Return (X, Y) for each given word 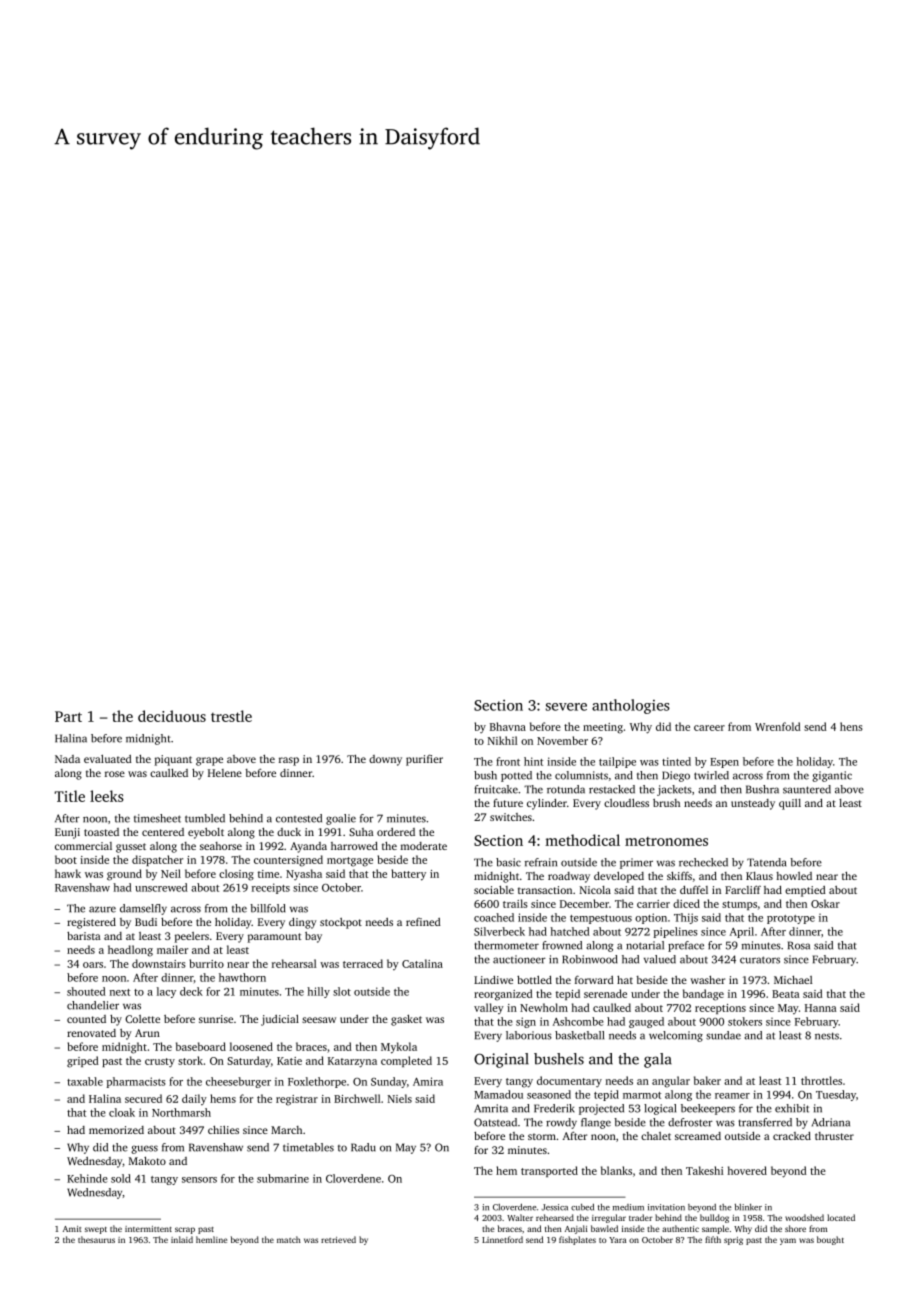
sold (121, 1178)
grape (209, 761)
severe (566, 707)
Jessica (554, 1207)
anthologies (631, 706)
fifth (713, 1239)
